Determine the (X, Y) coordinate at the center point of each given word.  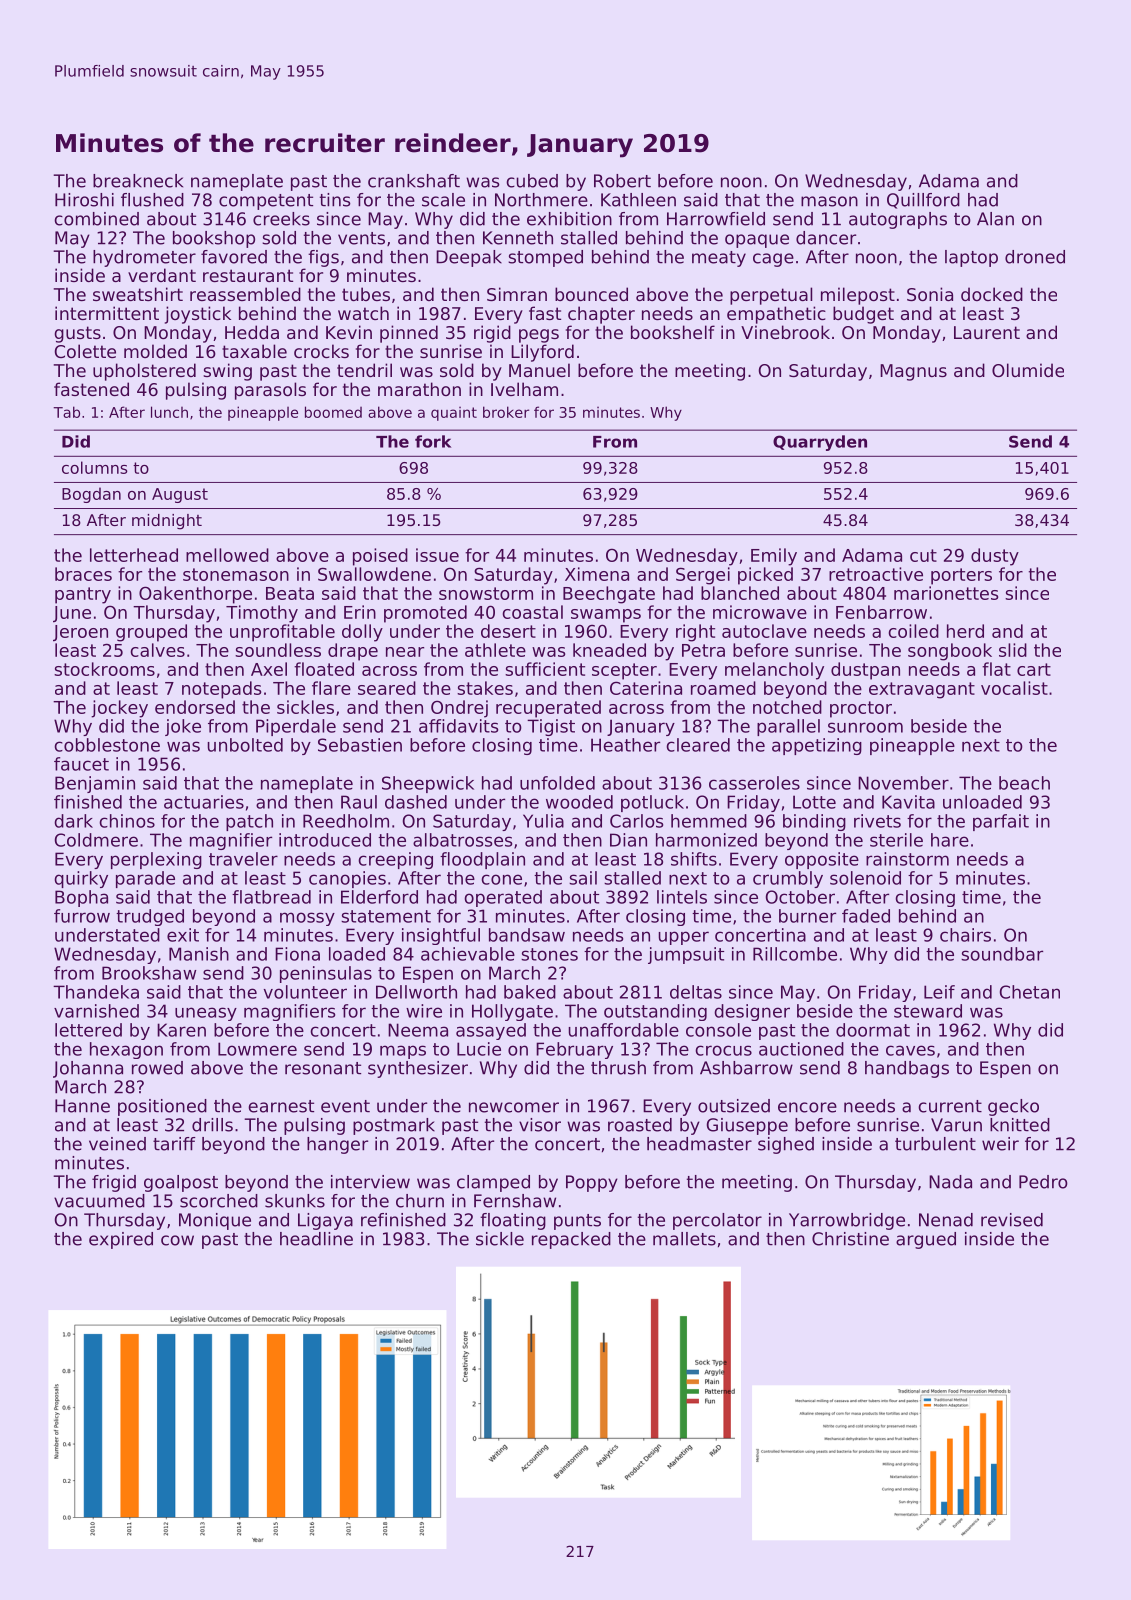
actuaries (204, 802)
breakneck (138, 181)
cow (177, 1240)
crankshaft (414, 181)
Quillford (923, 201)
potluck (652, 803)
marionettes (946, 593)
